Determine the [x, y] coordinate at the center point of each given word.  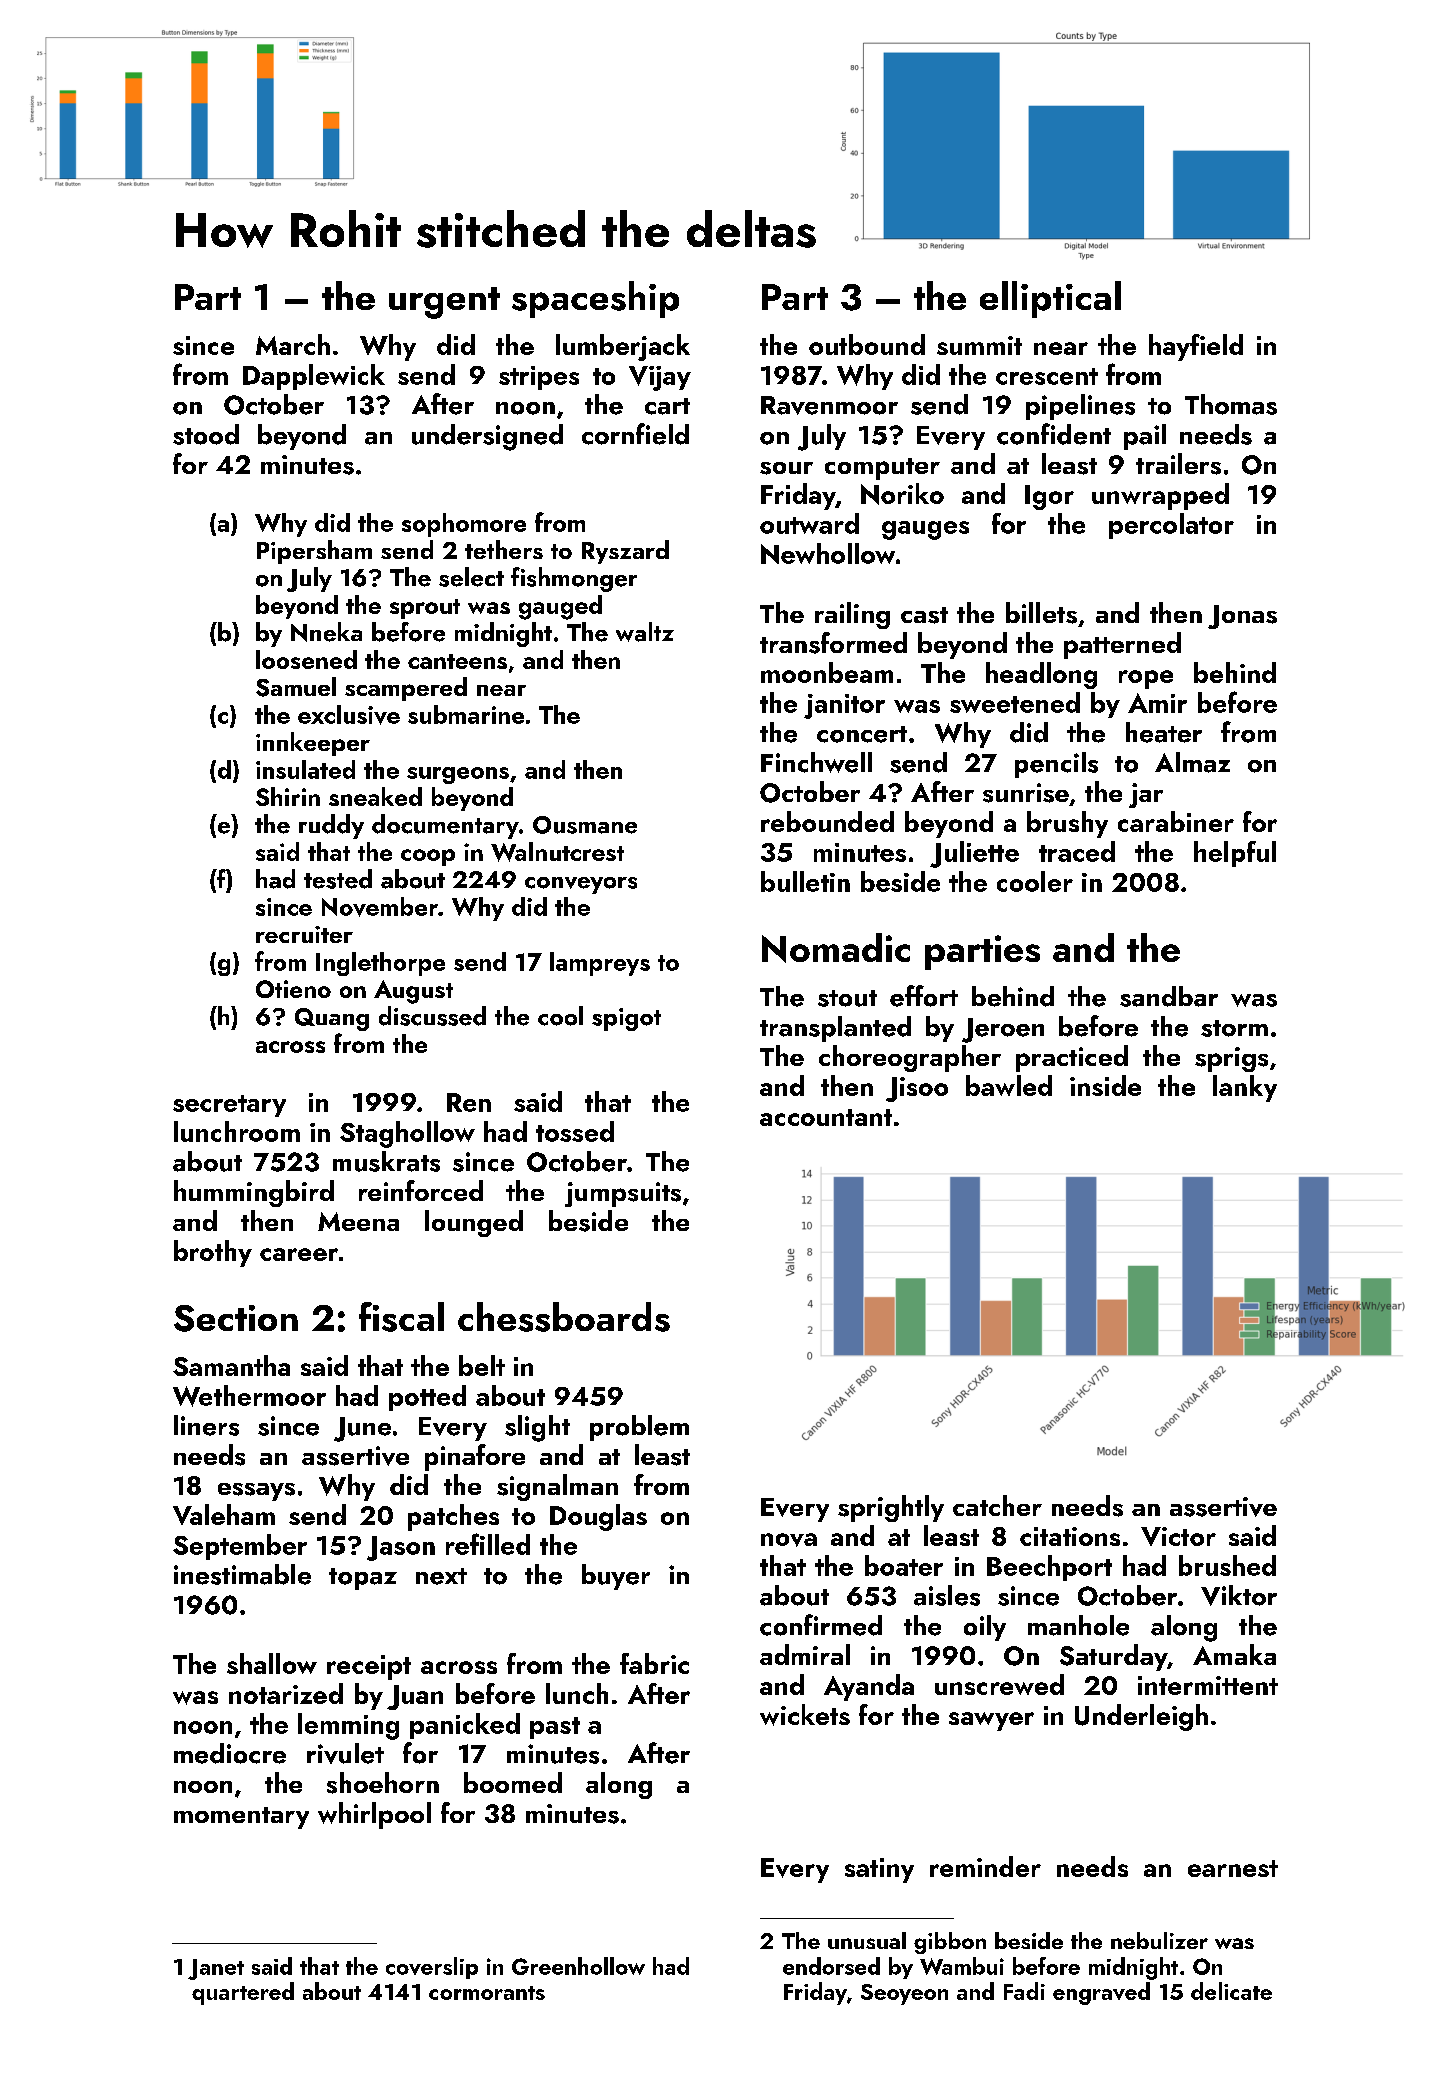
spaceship [595, 299]
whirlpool [374, 1815]
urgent [444, 303]
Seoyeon [904, 1994]
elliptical [1050, 299]
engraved [1101, 1993]
